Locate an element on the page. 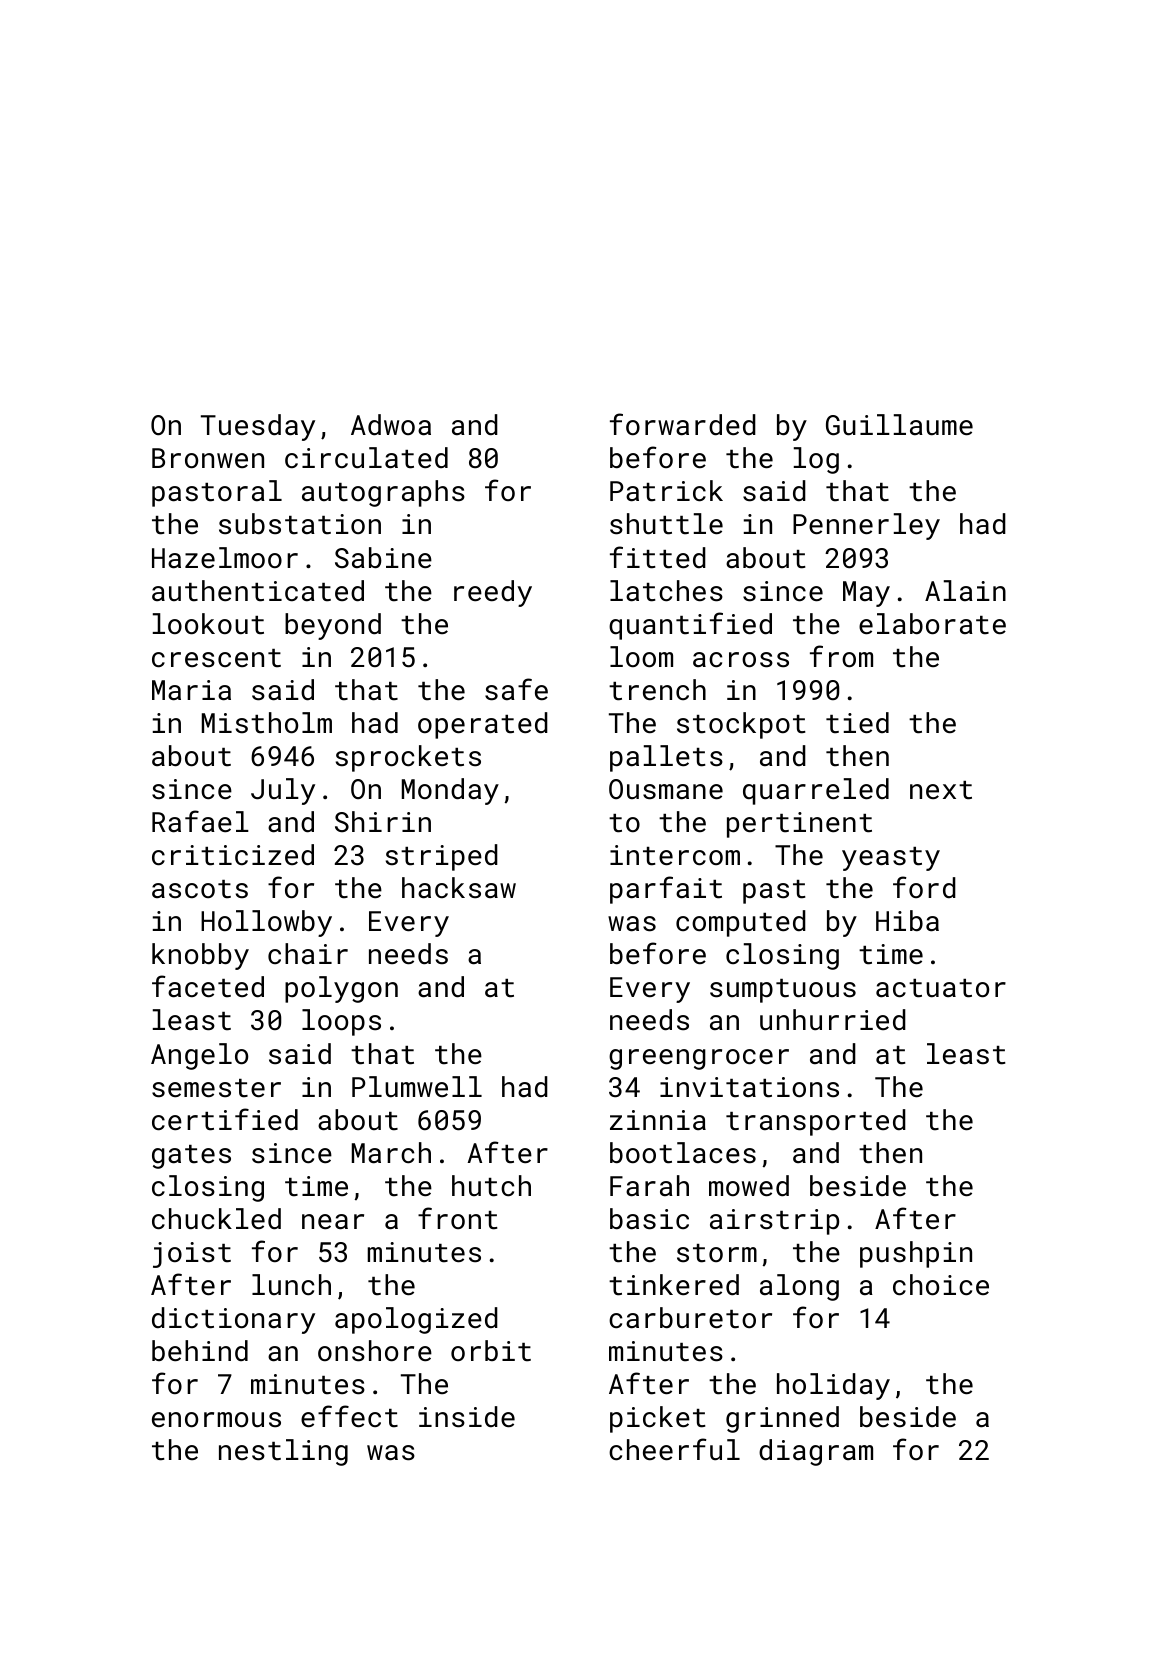 This document has width=1165, height=1654. Adwoa is located at coordinates (391, 425).
